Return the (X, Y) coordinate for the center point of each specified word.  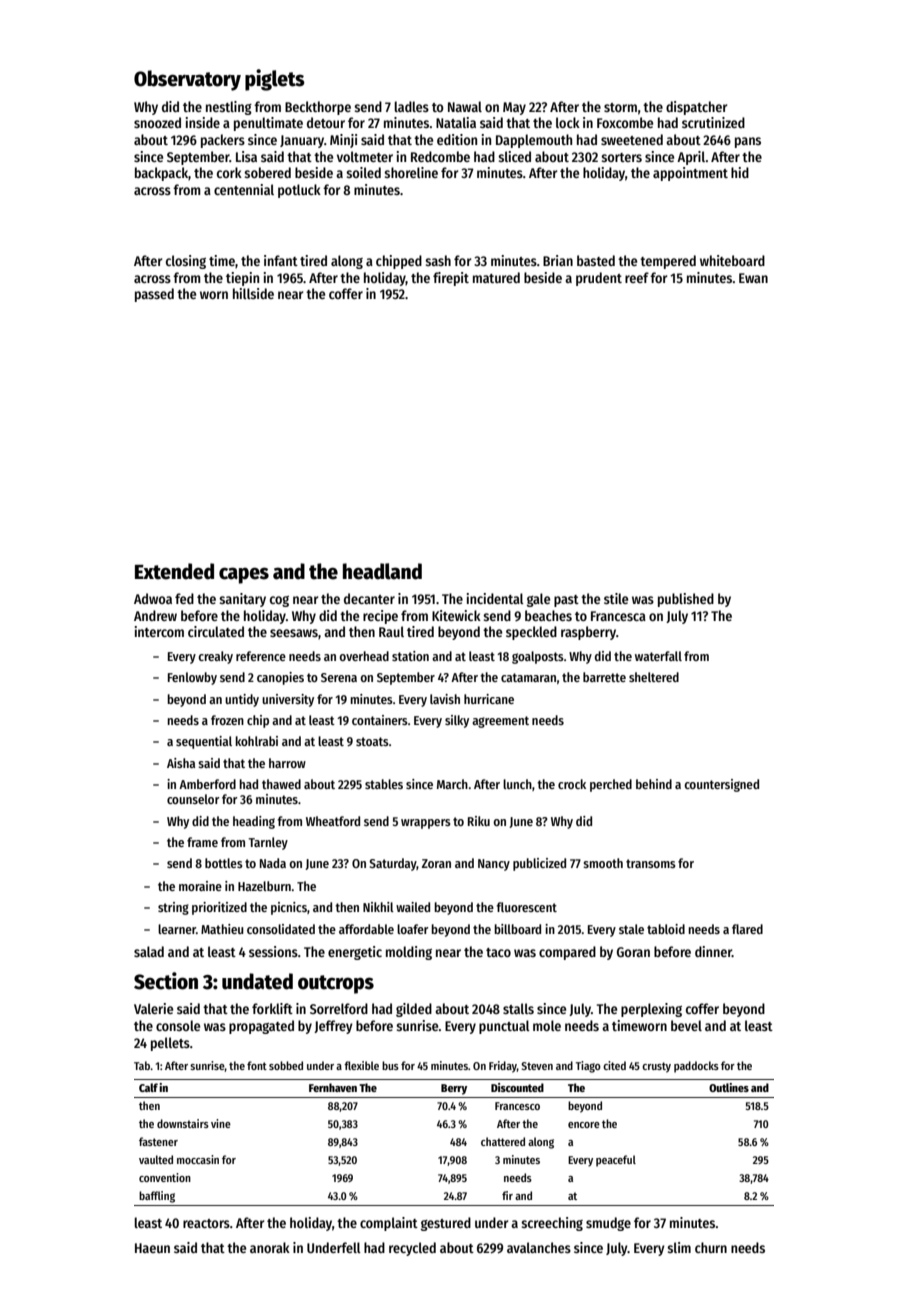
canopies (280, 678)
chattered (503, 1141)
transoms (651, 863)
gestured (446, 1224)
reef (637, 277)
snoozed (157, 122)
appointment (690, 174)
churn (711, 1247)
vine (221, 1123)
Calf (148, 1087)
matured (496, 277)
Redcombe (440, 156)
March (452, 784)
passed (154, 295)
